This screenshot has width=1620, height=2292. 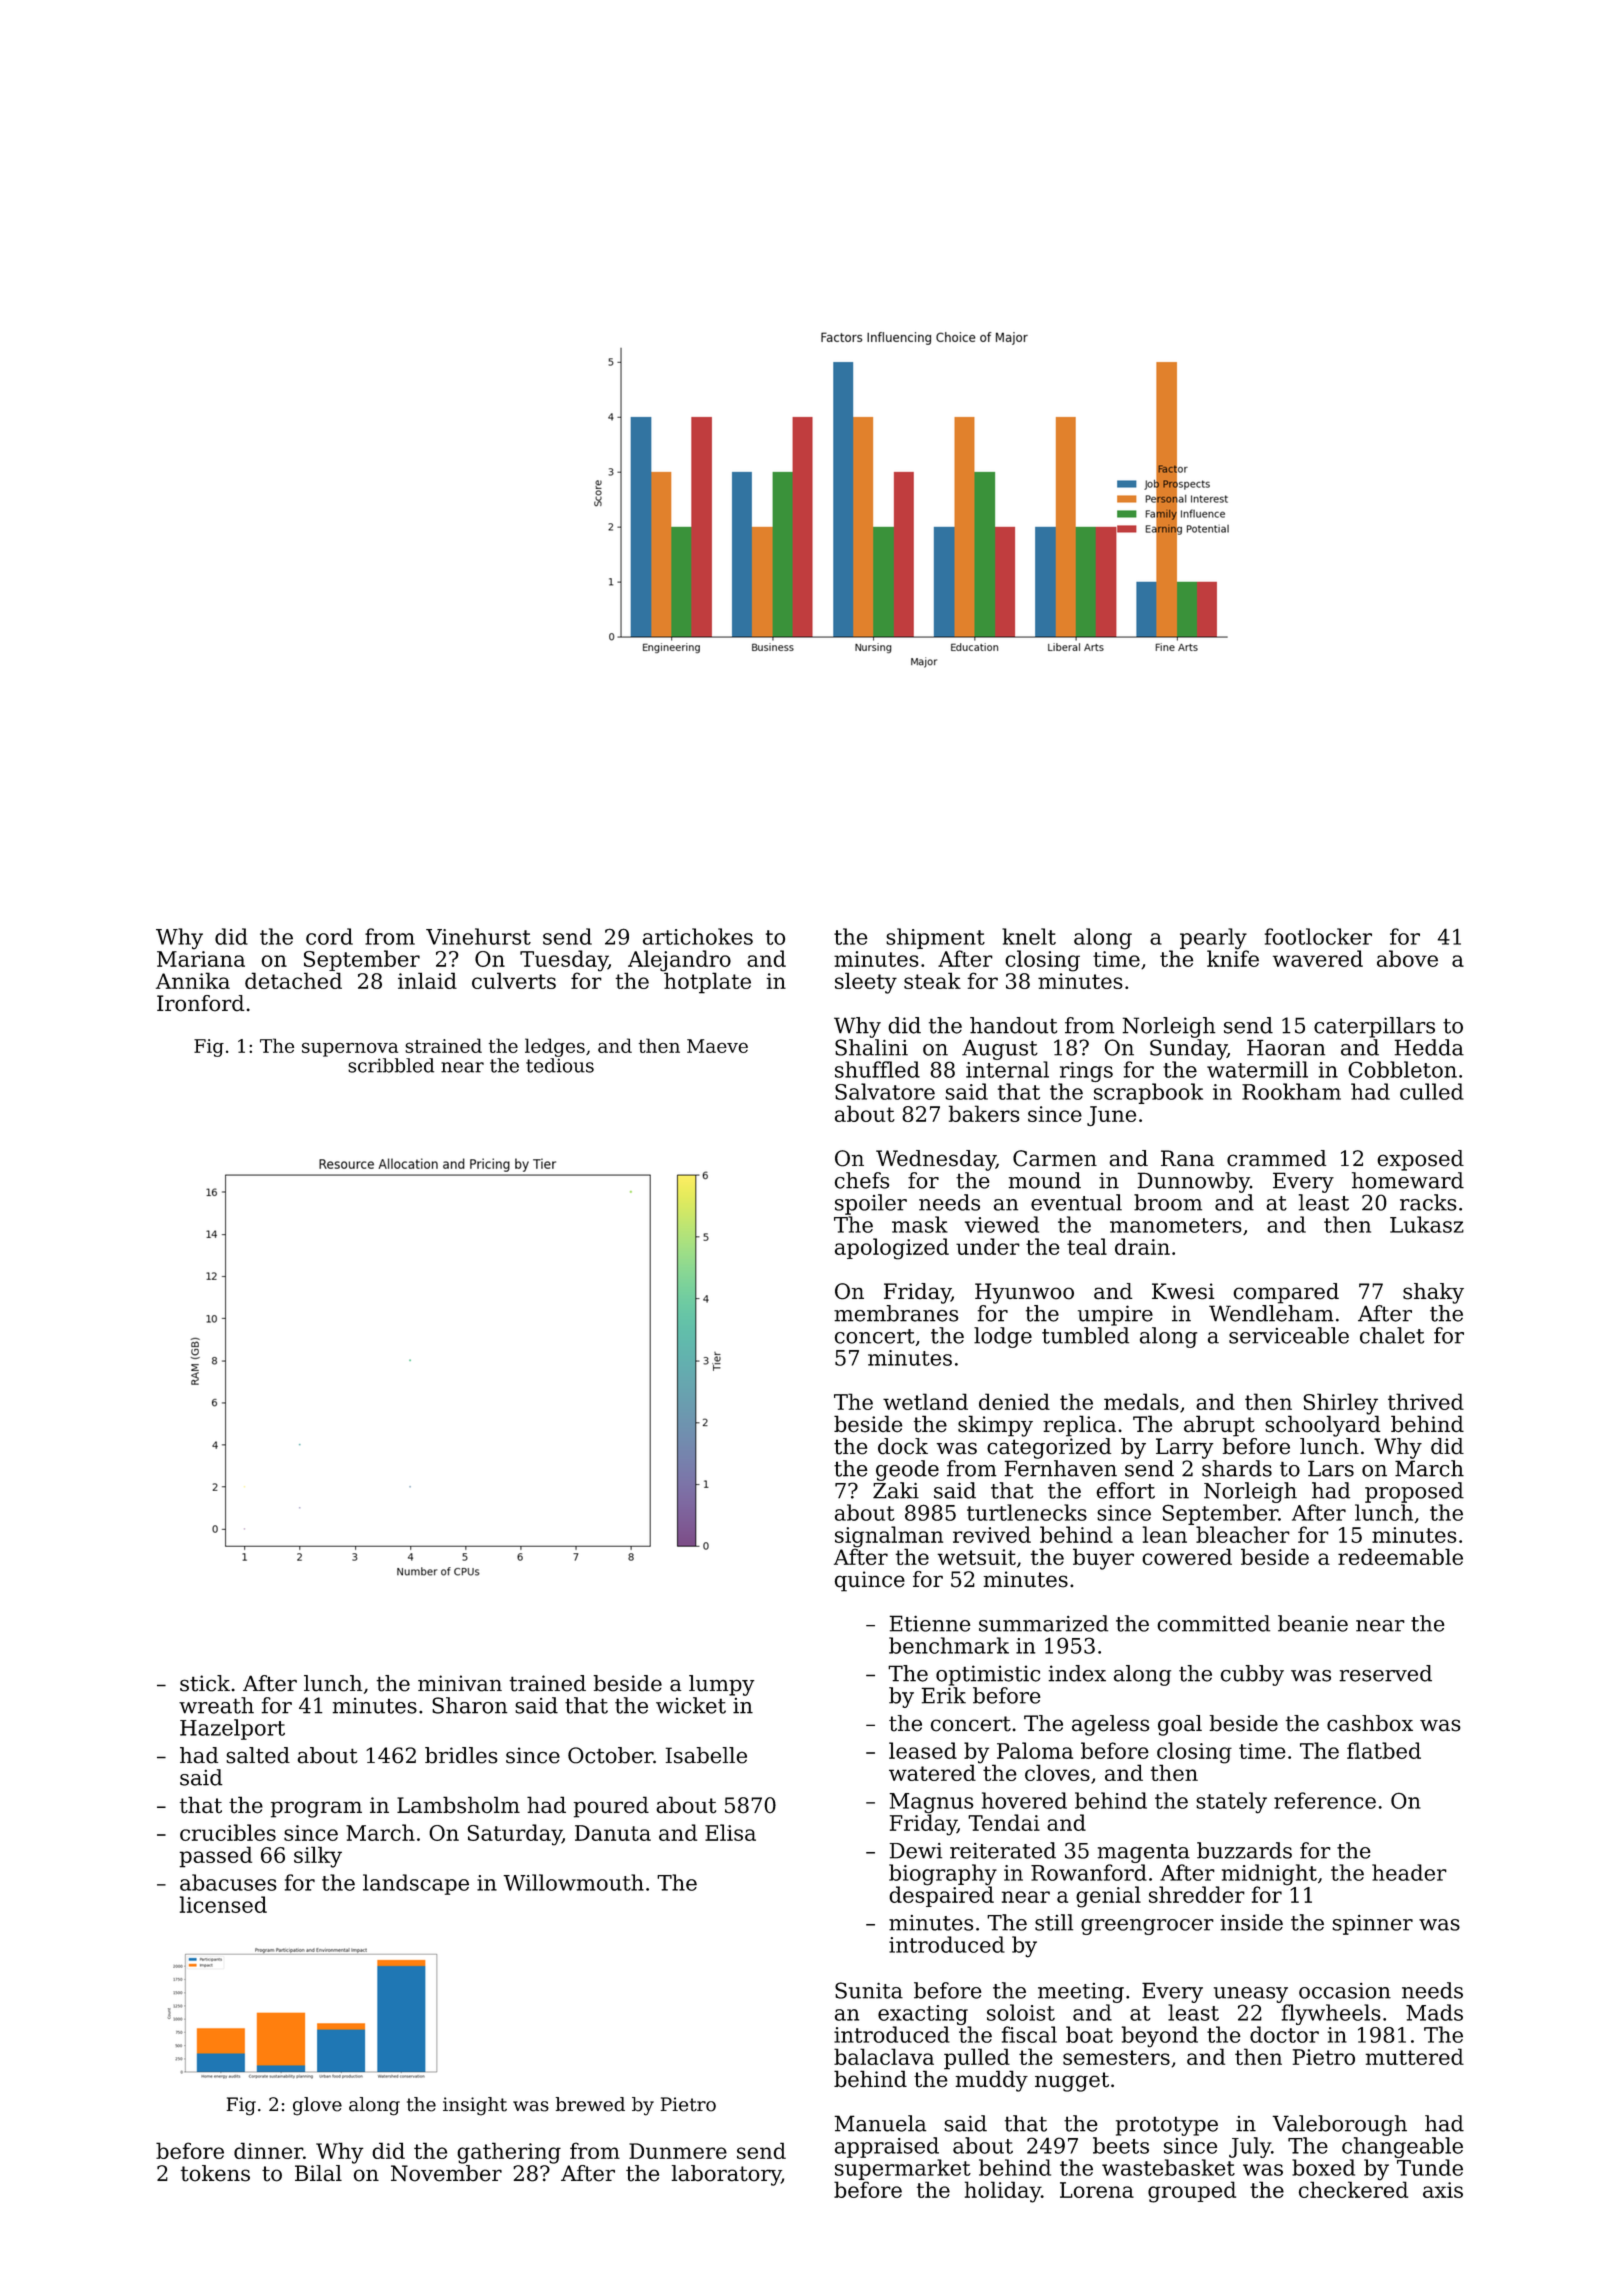 I want to click on Carmen, so click(x=1055, y=1158).
